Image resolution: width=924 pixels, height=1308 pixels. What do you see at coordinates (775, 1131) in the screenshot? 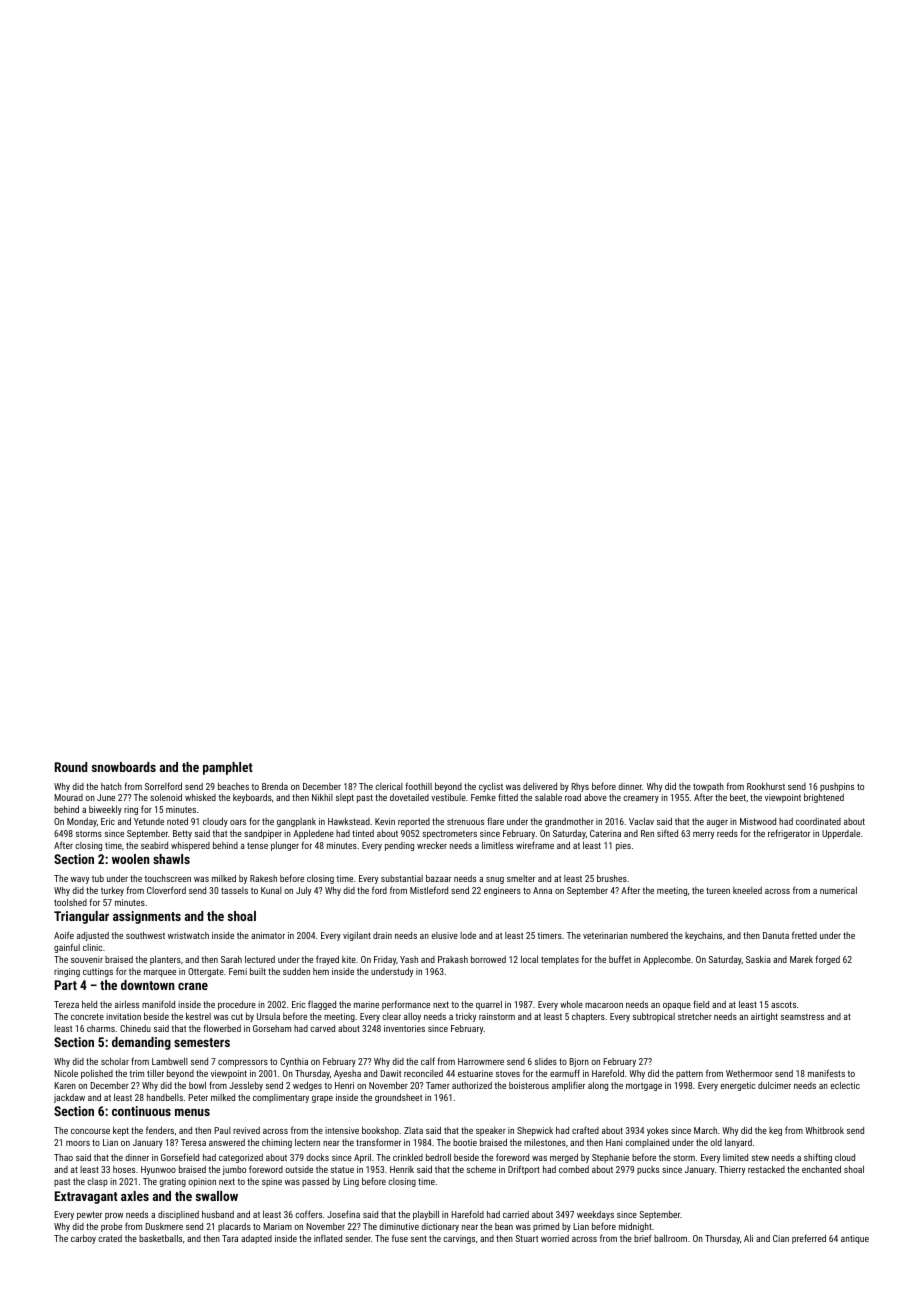
I see `keg` at bounding box center [775, 1131].
